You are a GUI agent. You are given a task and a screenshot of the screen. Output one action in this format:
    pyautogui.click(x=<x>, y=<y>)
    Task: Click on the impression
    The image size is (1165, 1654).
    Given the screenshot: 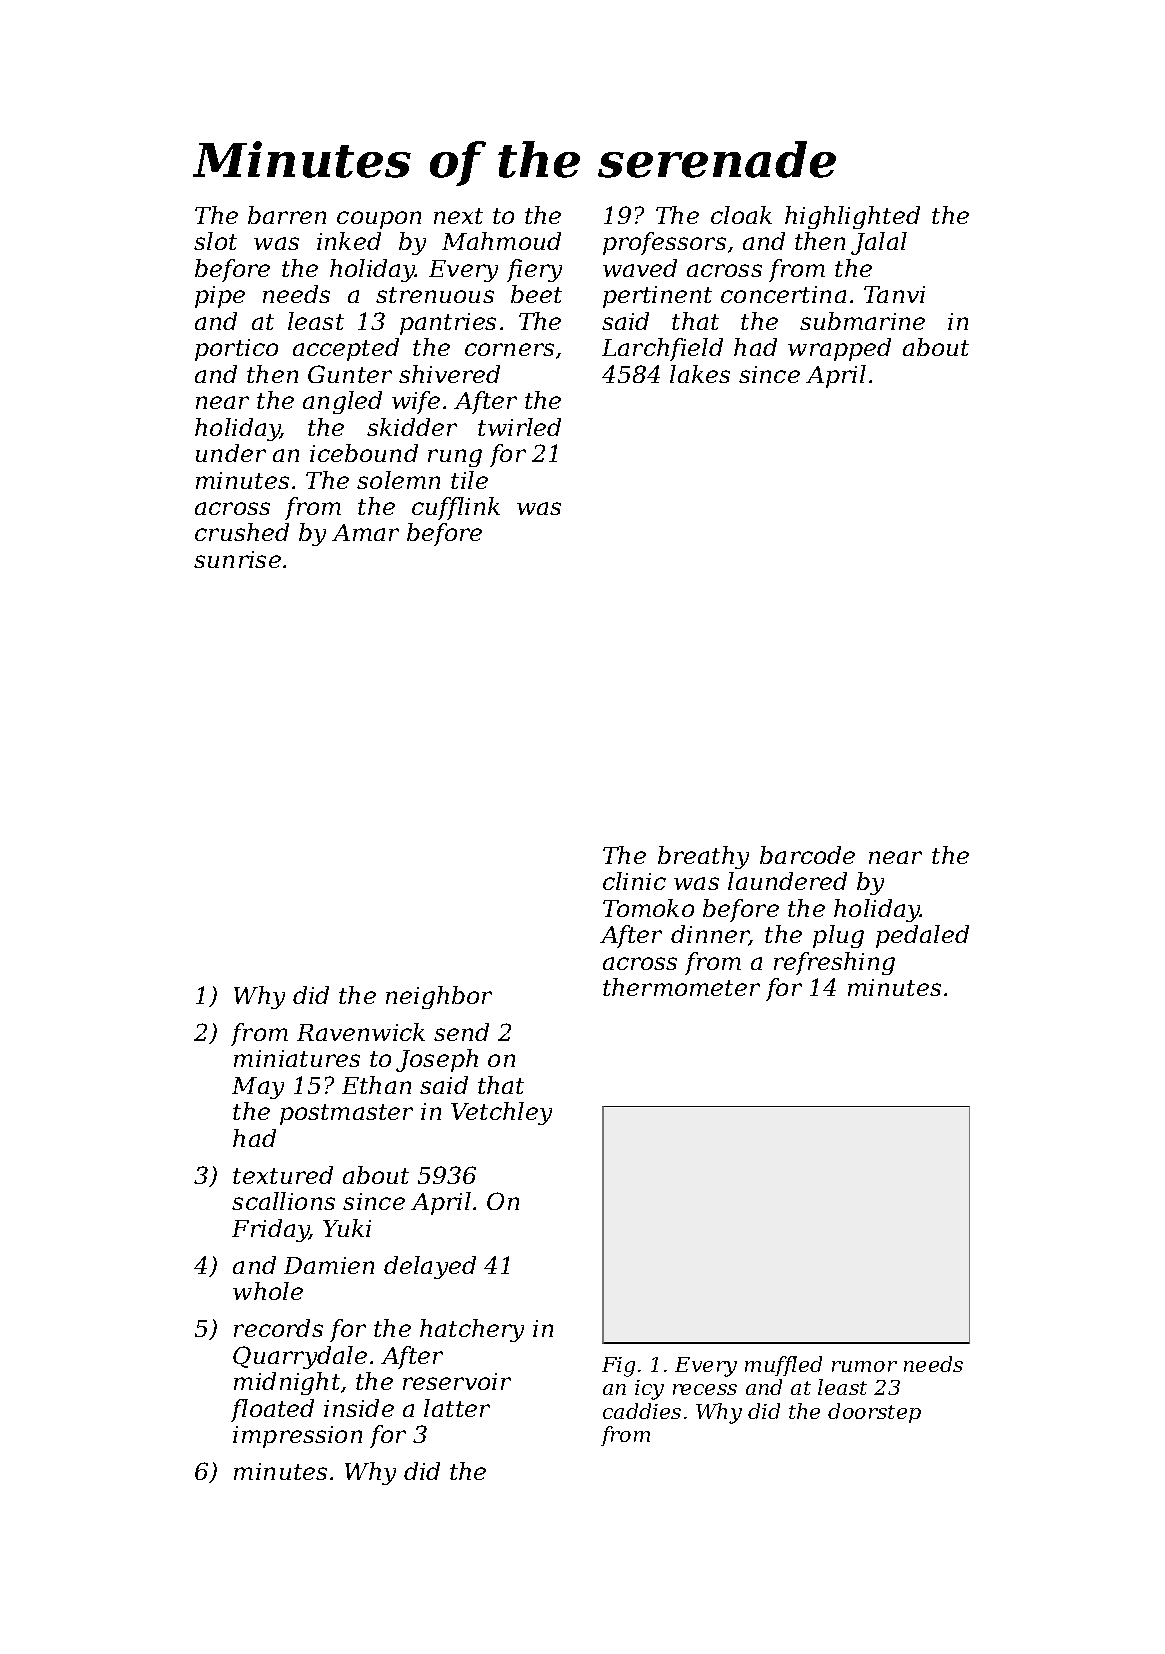 What is the action you would take?
    pyautogui.click(x=297, y=1437)
